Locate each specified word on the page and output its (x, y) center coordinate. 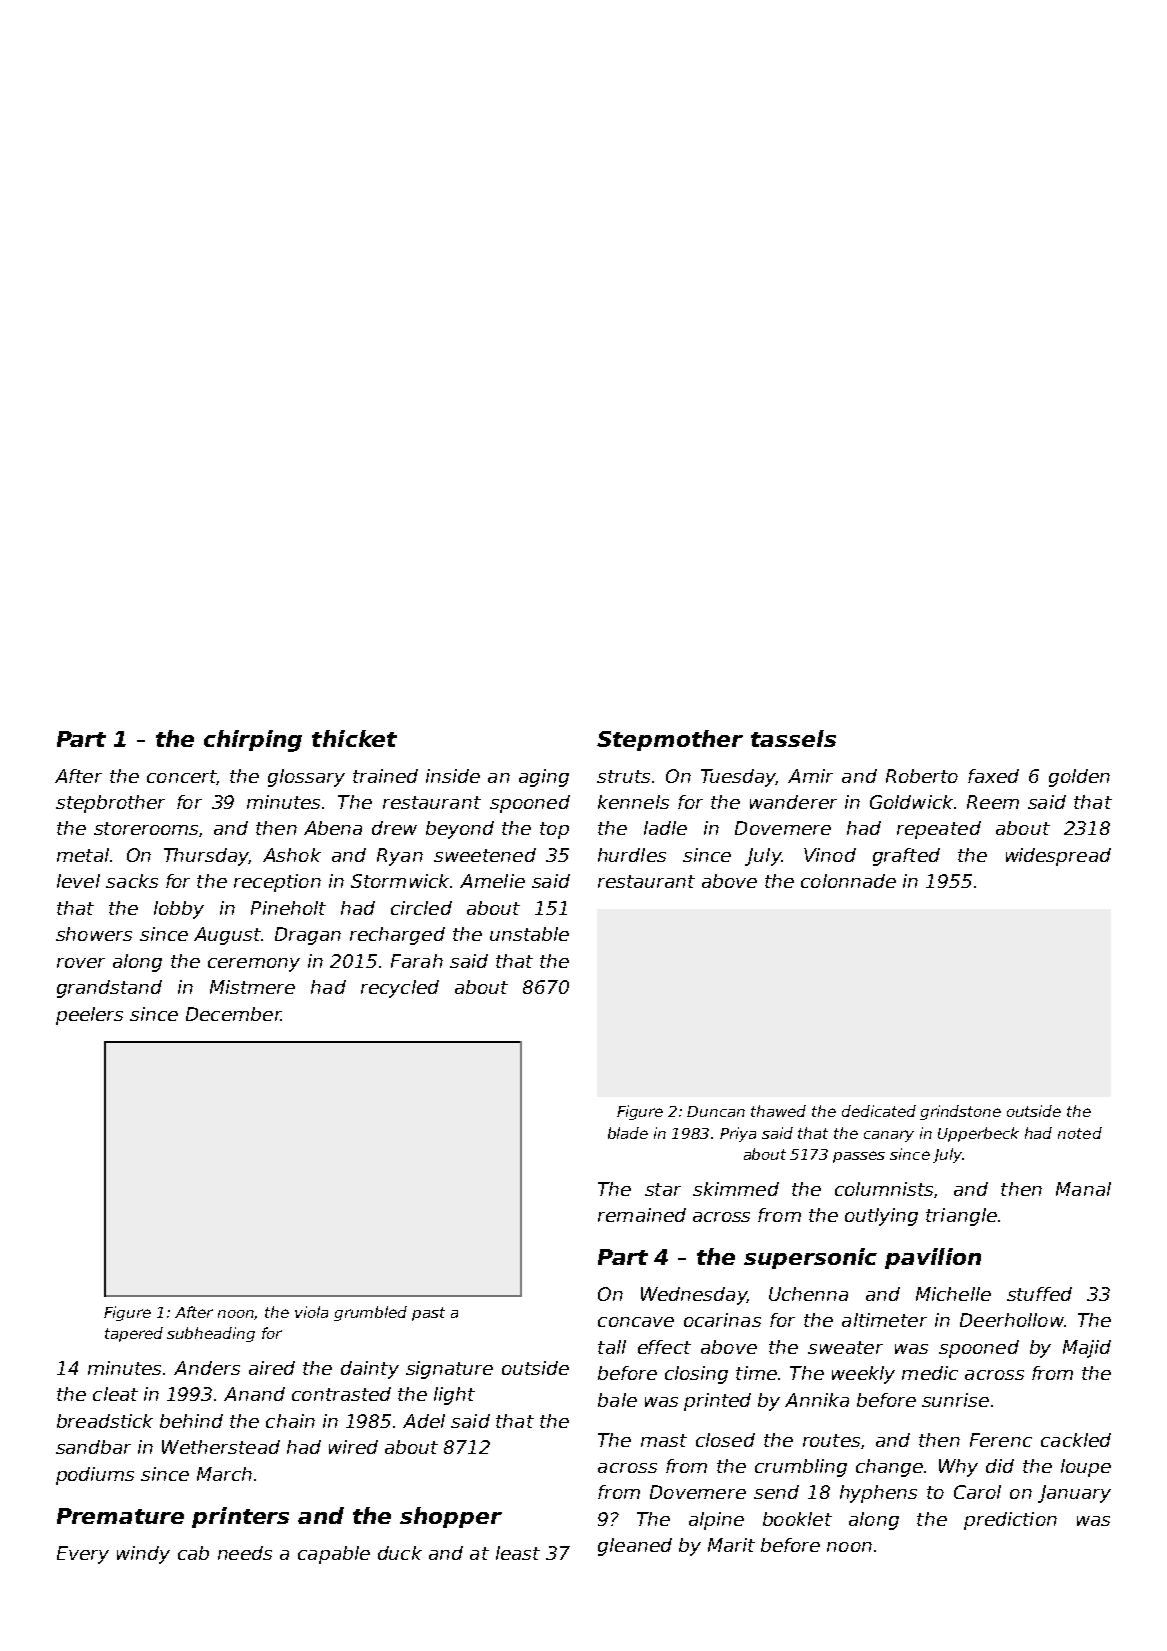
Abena (333, 828)
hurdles (632, 855)
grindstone (960, 1112)
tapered (134, 1334)
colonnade (848, 881)
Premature (120, 1516)
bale (617, 1400)
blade (628, 1133)
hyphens (878, 1494)
